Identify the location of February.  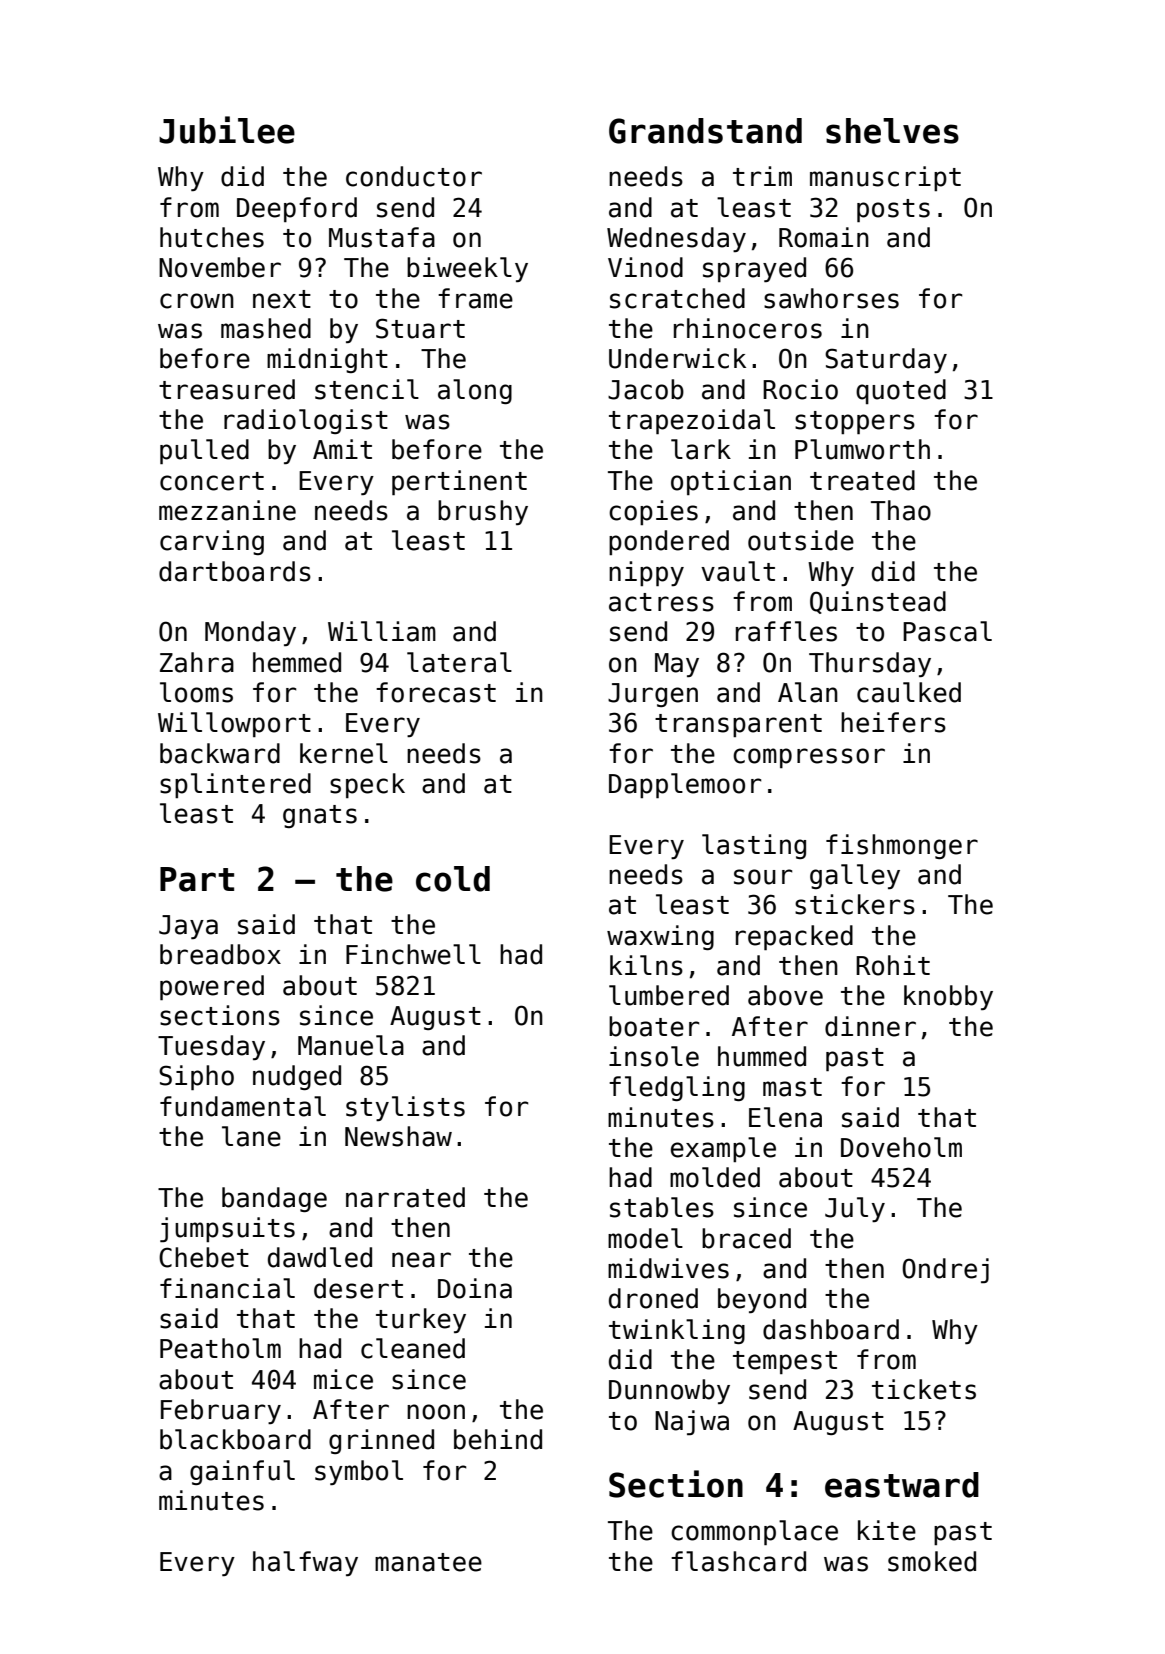
(221, 1411).
